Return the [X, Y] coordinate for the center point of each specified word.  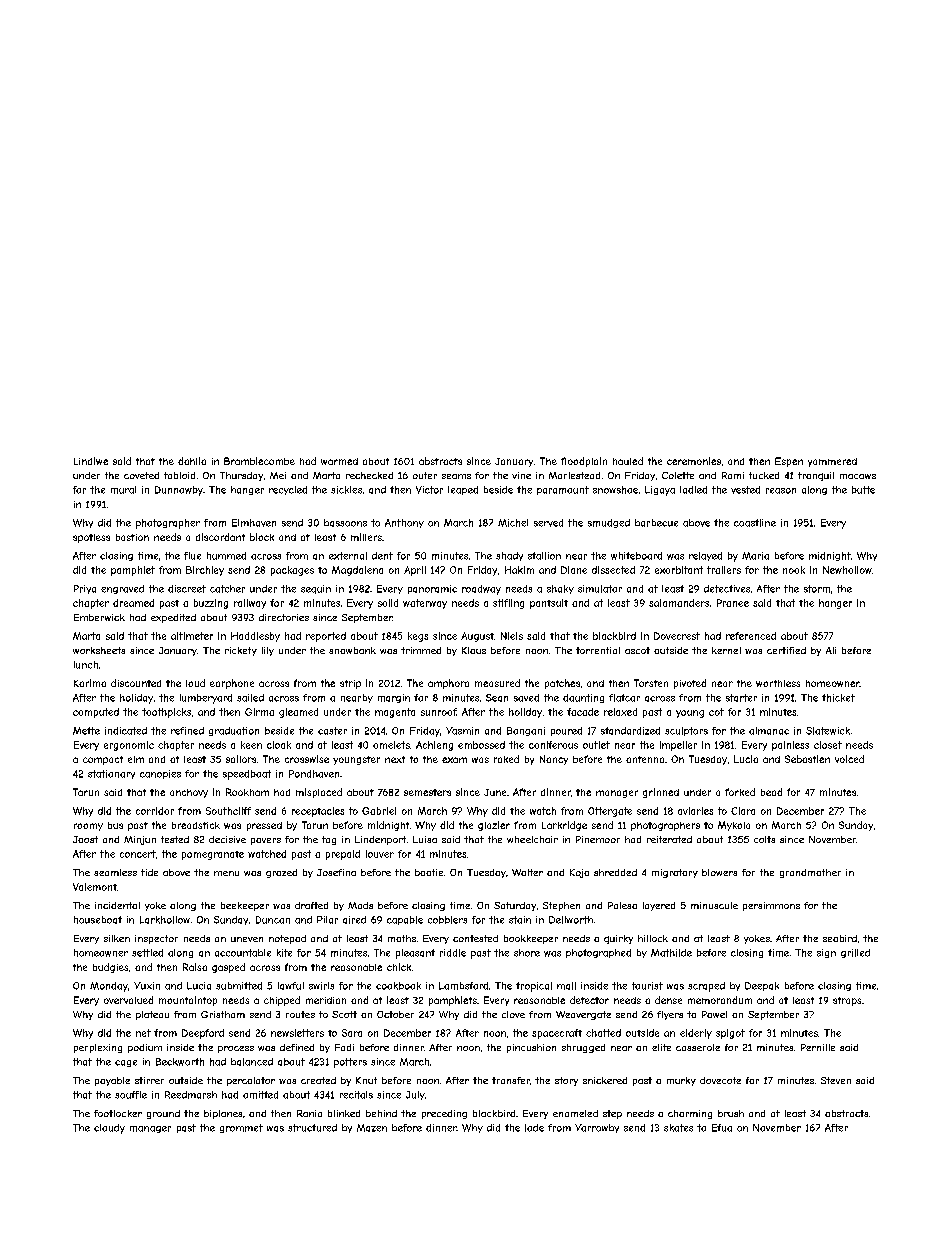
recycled [288, 490]
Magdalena [357, 571]
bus [115, 825]
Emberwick [99, 617]
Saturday [515, 906]
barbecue [656, 523]
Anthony [404, 523]
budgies [110, 968]
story [566, 1081]
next [395, 759]
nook [794, 570]
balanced [252, 1062]
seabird [840, 938]
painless [790, 746]
